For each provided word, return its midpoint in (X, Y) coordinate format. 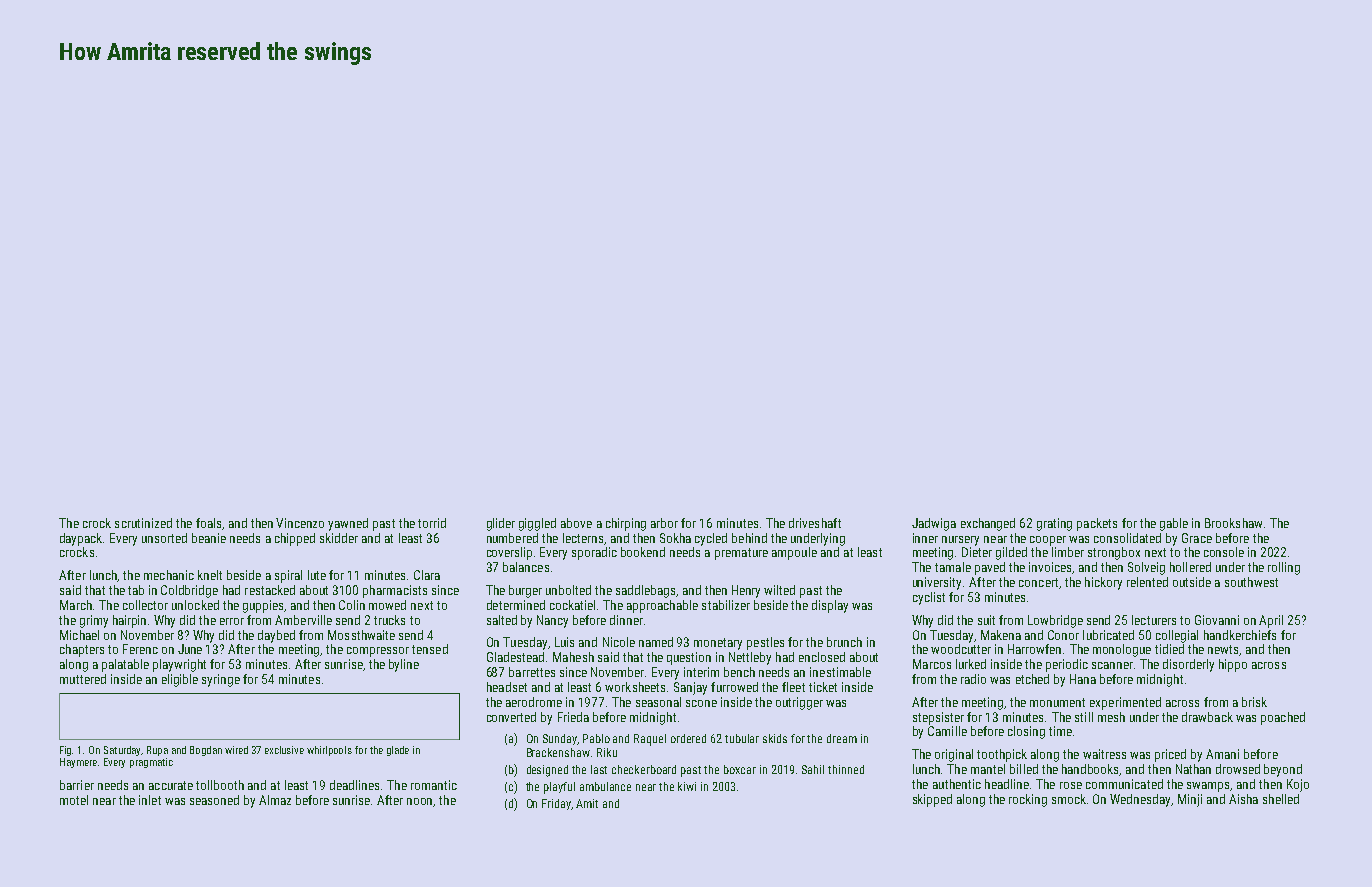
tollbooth (220, 785)
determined (516, 605)
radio (973, 679)
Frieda (573, 717)
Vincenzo (300, 523)
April (1271, 621)
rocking (1028, 800)
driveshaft (815, 523)
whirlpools (329, 751)
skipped (932, 800)
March (76, 605)
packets (1097, 524)
